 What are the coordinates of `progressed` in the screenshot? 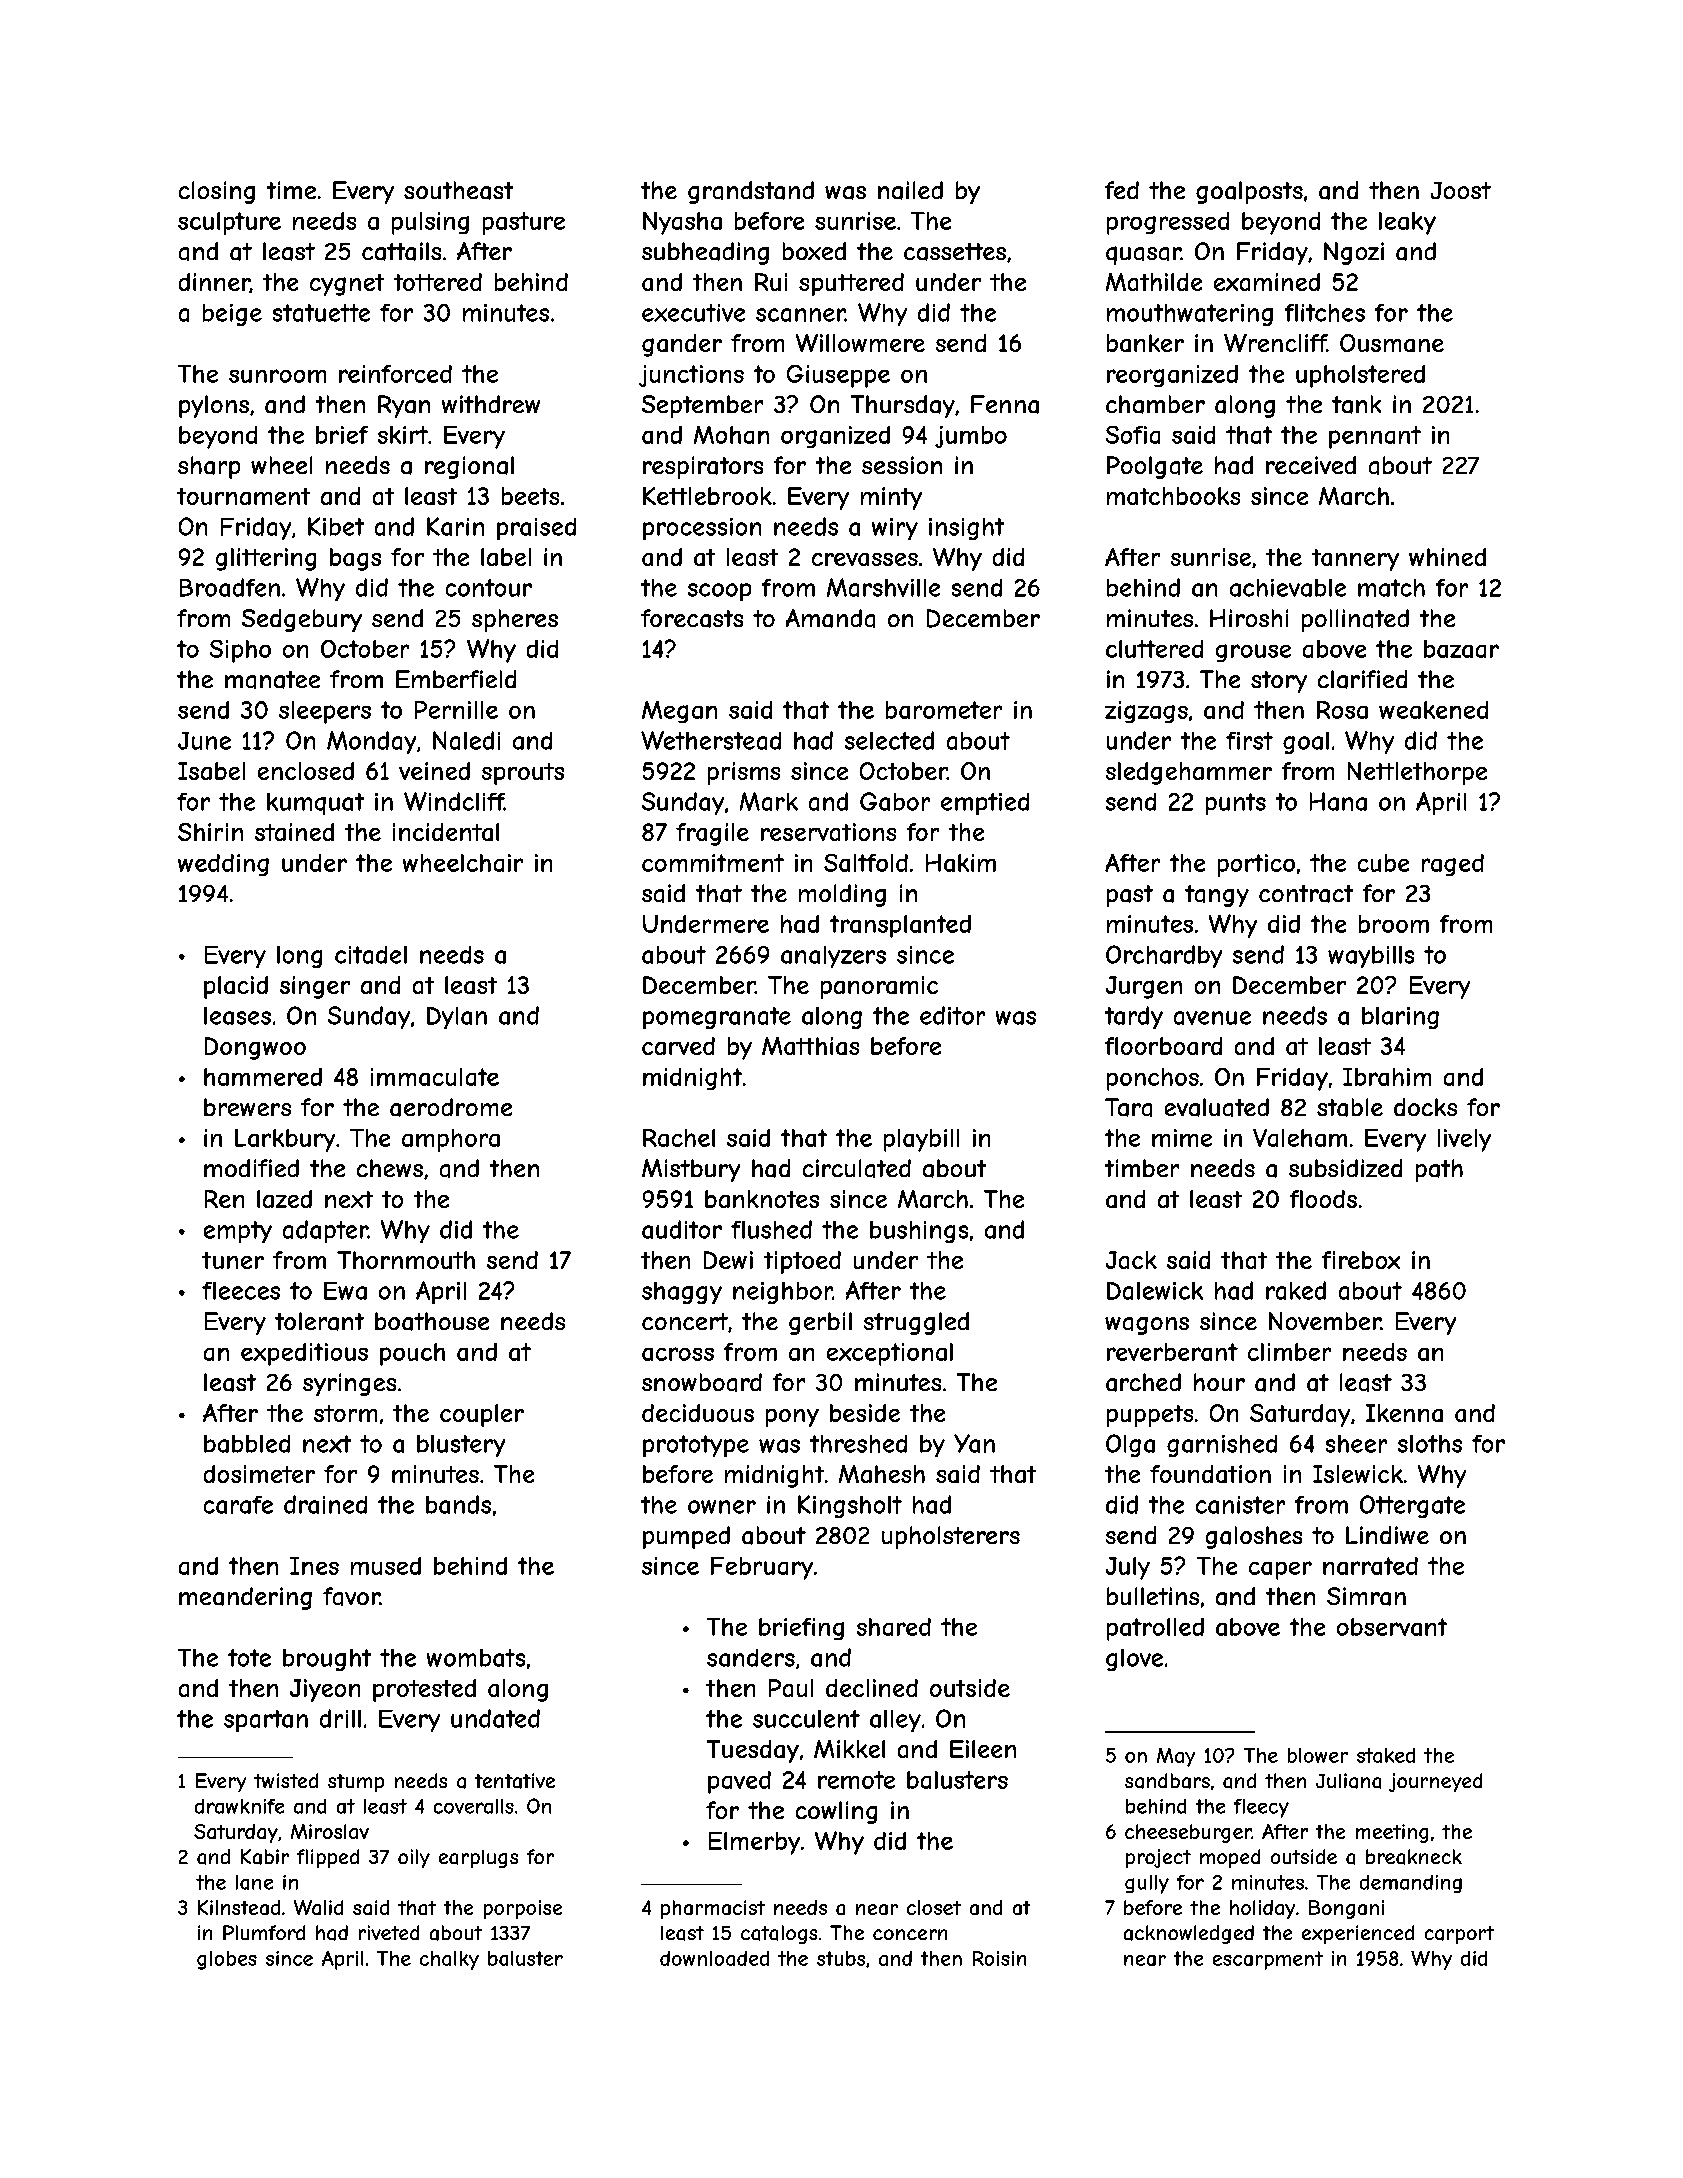 It's located at (1168, 223).
